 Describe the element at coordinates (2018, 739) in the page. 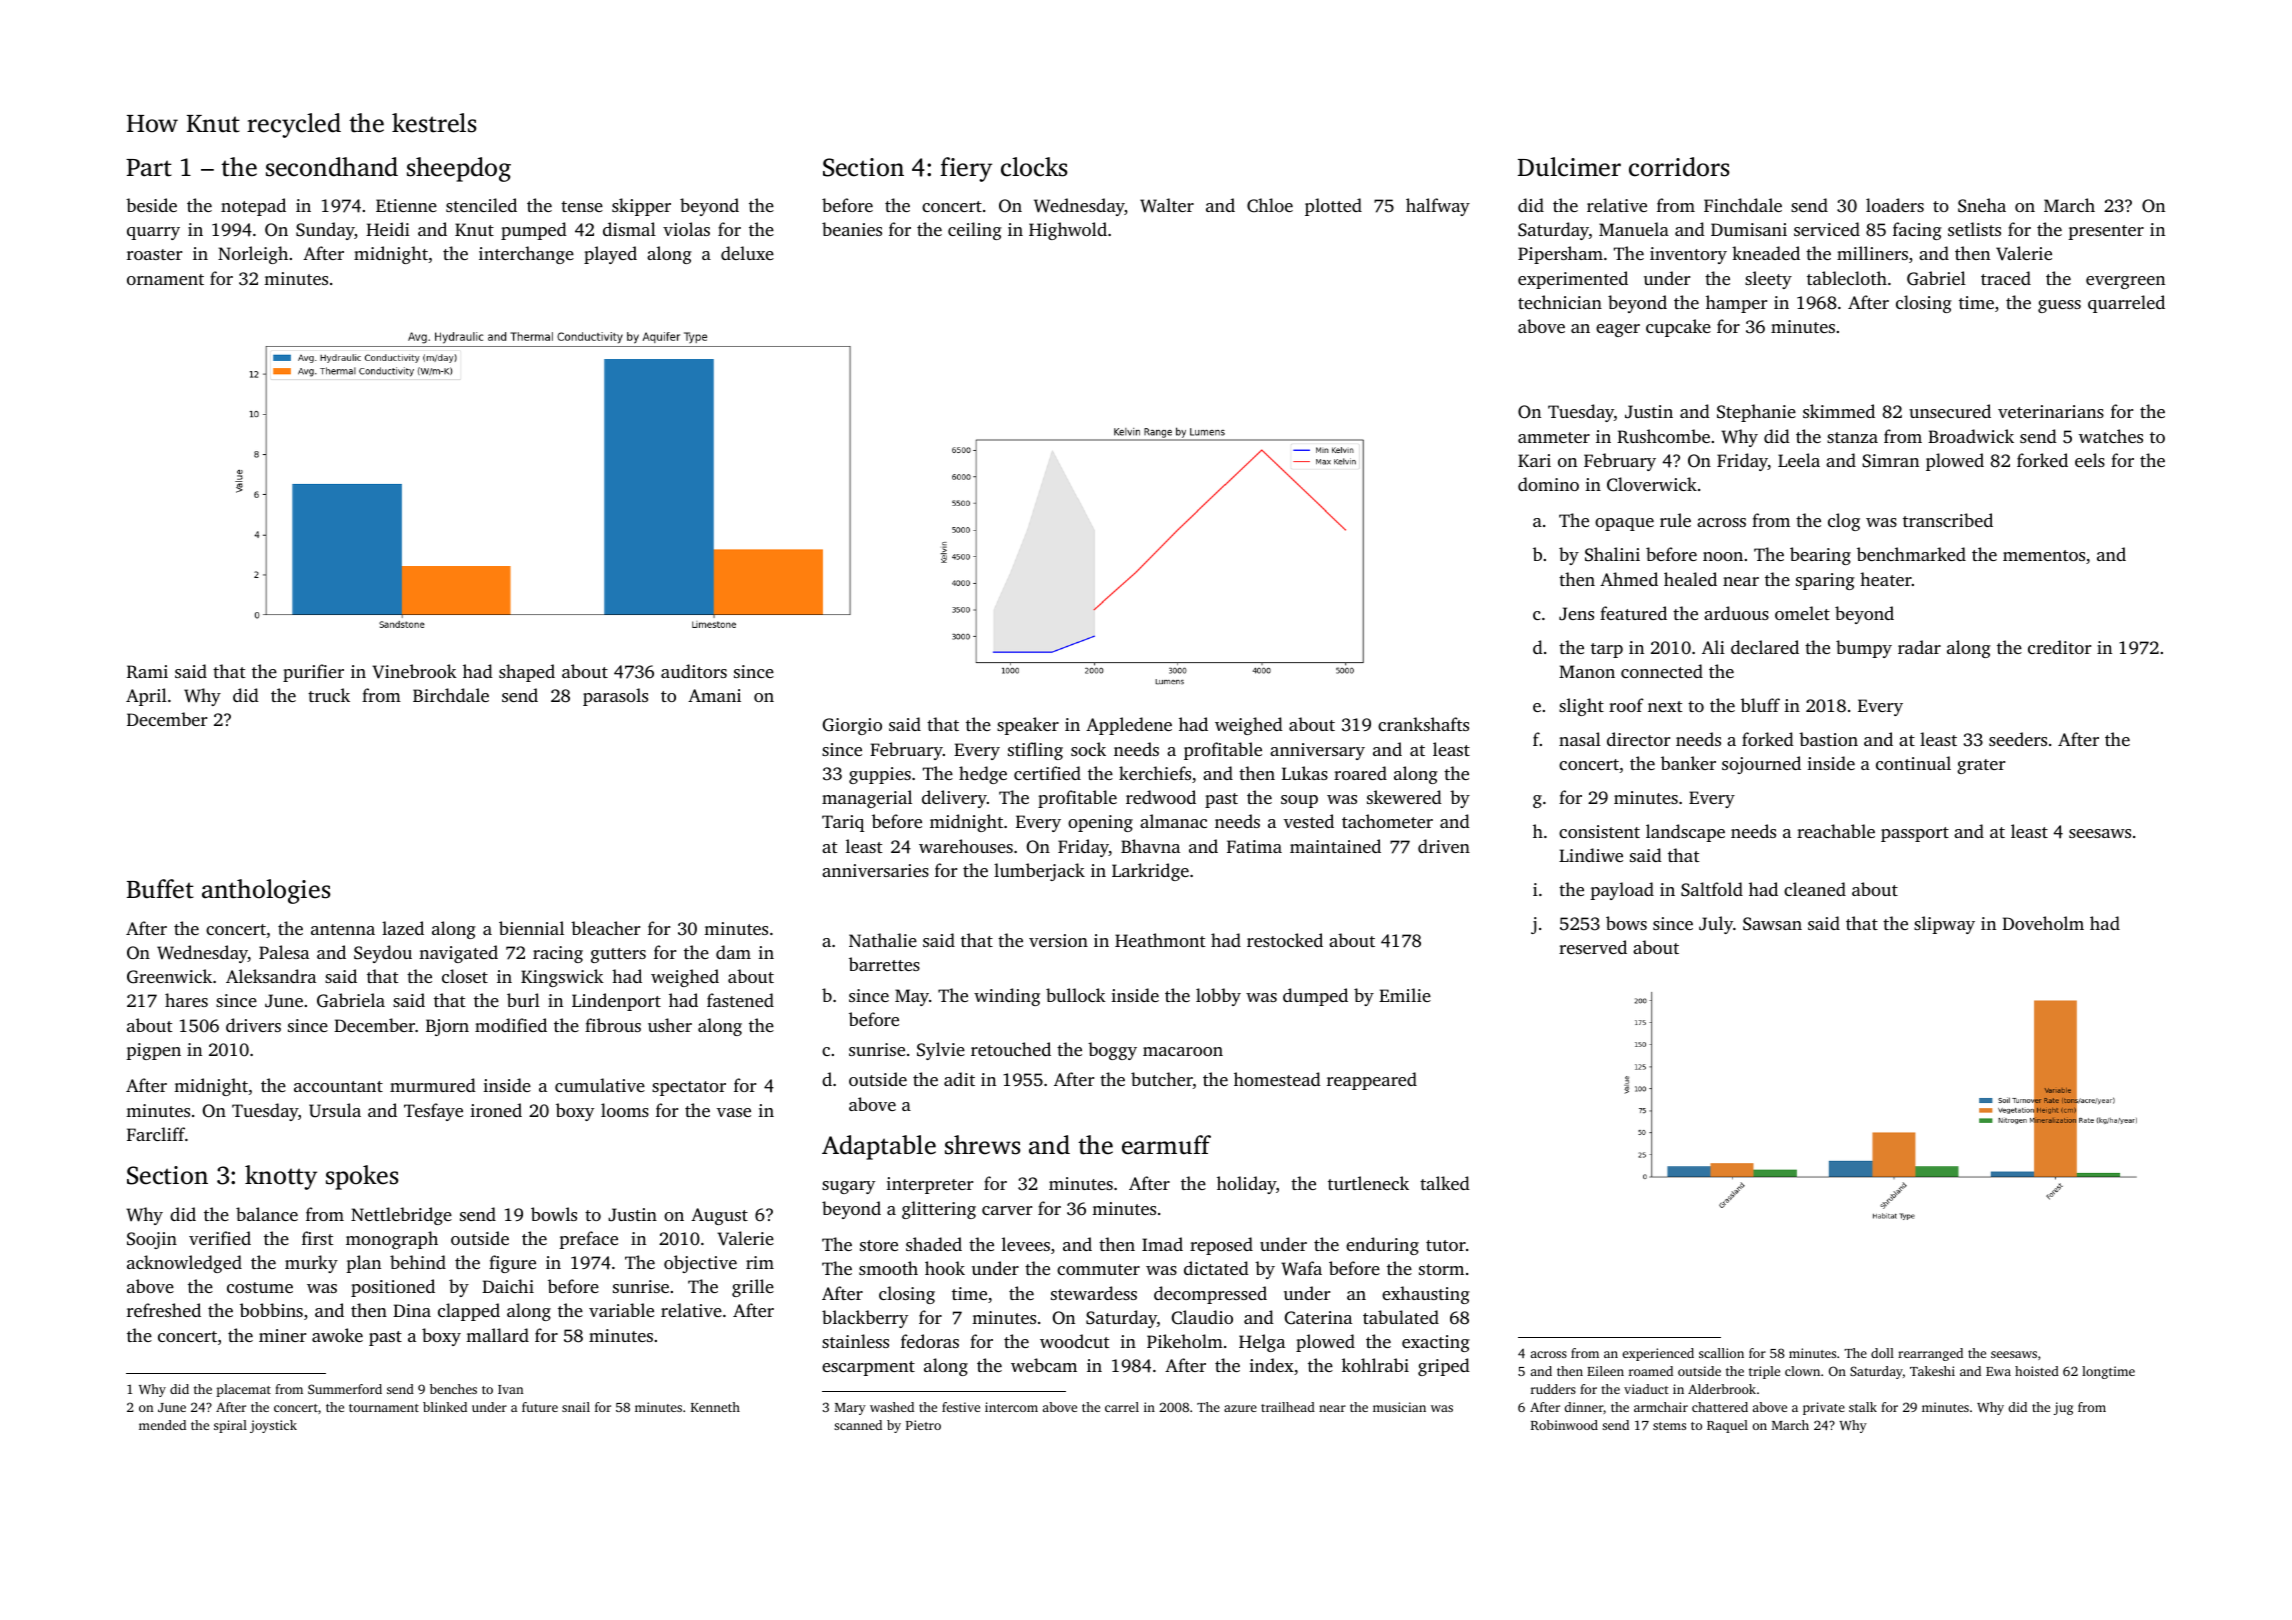

I see `seeders` at that location.
